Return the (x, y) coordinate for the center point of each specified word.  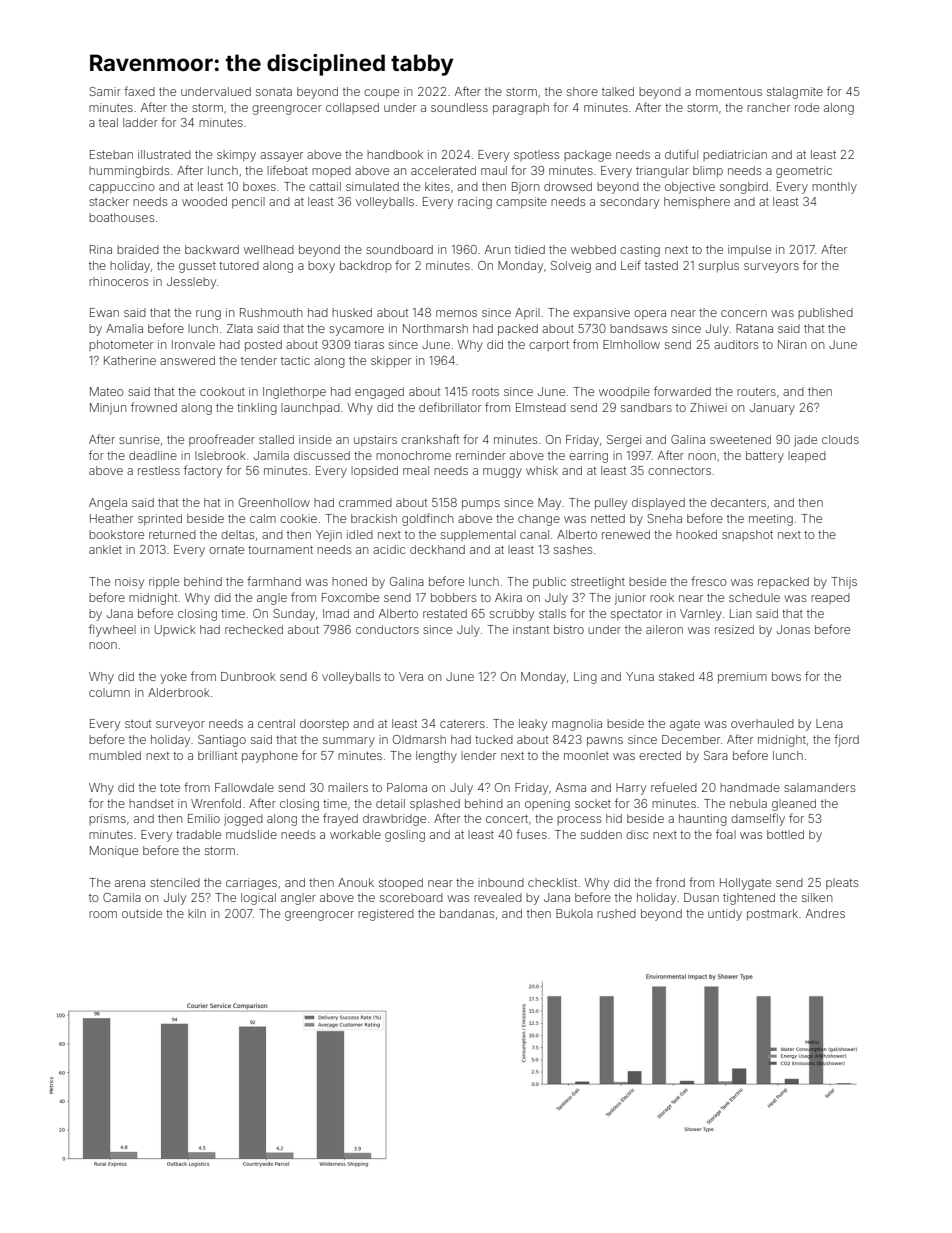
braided (138, 249)
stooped (401, 884)
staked (676, 676)
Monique (114, 851)
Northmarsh (435, 328)
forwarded (682, 391)
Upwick (175, 630)
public (549, 583)
